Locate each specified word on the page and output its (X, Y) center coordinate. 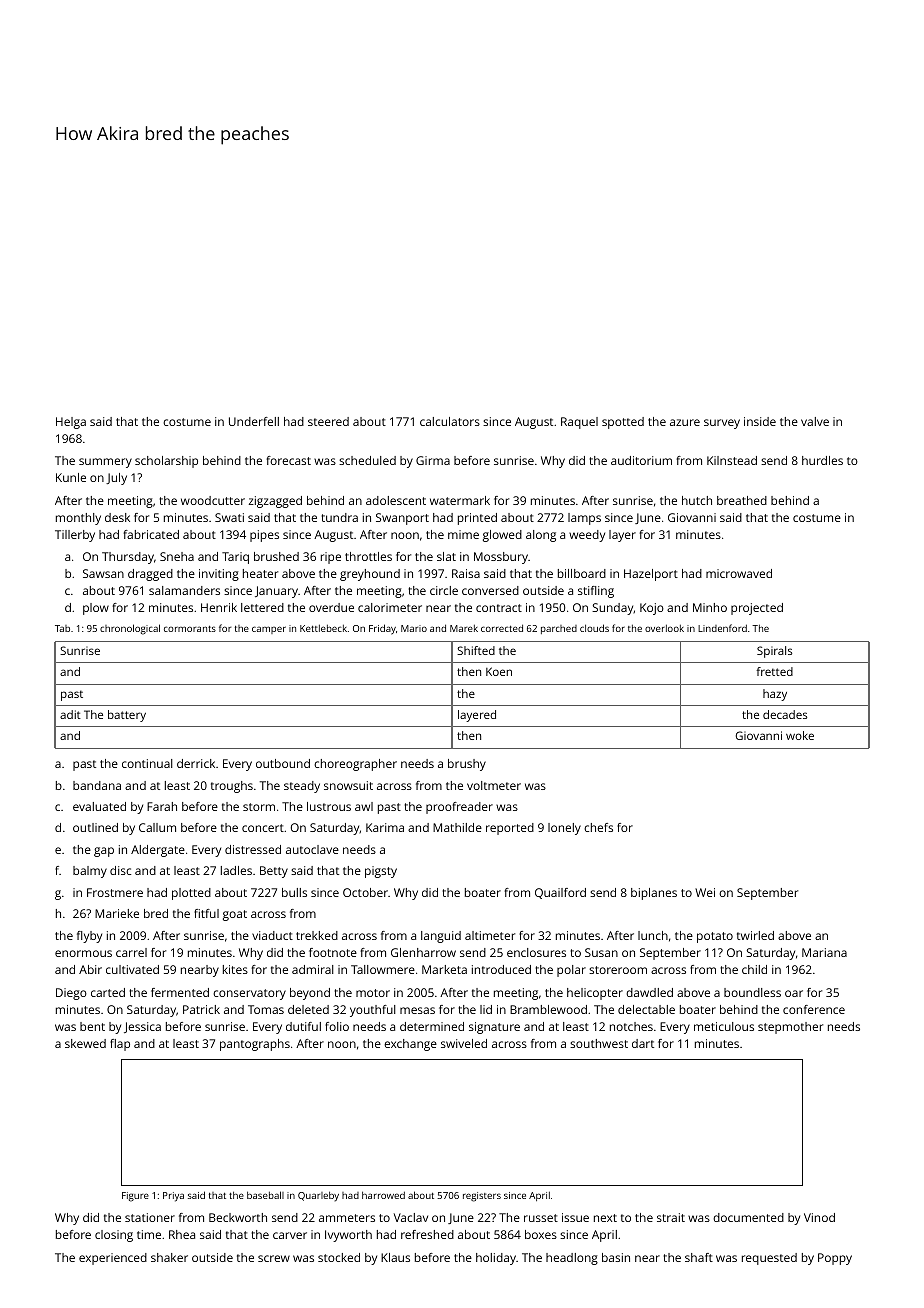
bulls (294, 892)
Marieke (117, 913)
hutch (697, 500)
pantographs (255, 1045)
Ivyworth (348, 1236)
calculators (450, 421)
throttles (368, 556)
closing (114, 1236)
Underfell (254, 421)
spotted (623, 423)
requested (769, 1259)
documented (748, 1217)
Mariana (824, 952)
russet (541, 1218)
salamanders (184, 590)
